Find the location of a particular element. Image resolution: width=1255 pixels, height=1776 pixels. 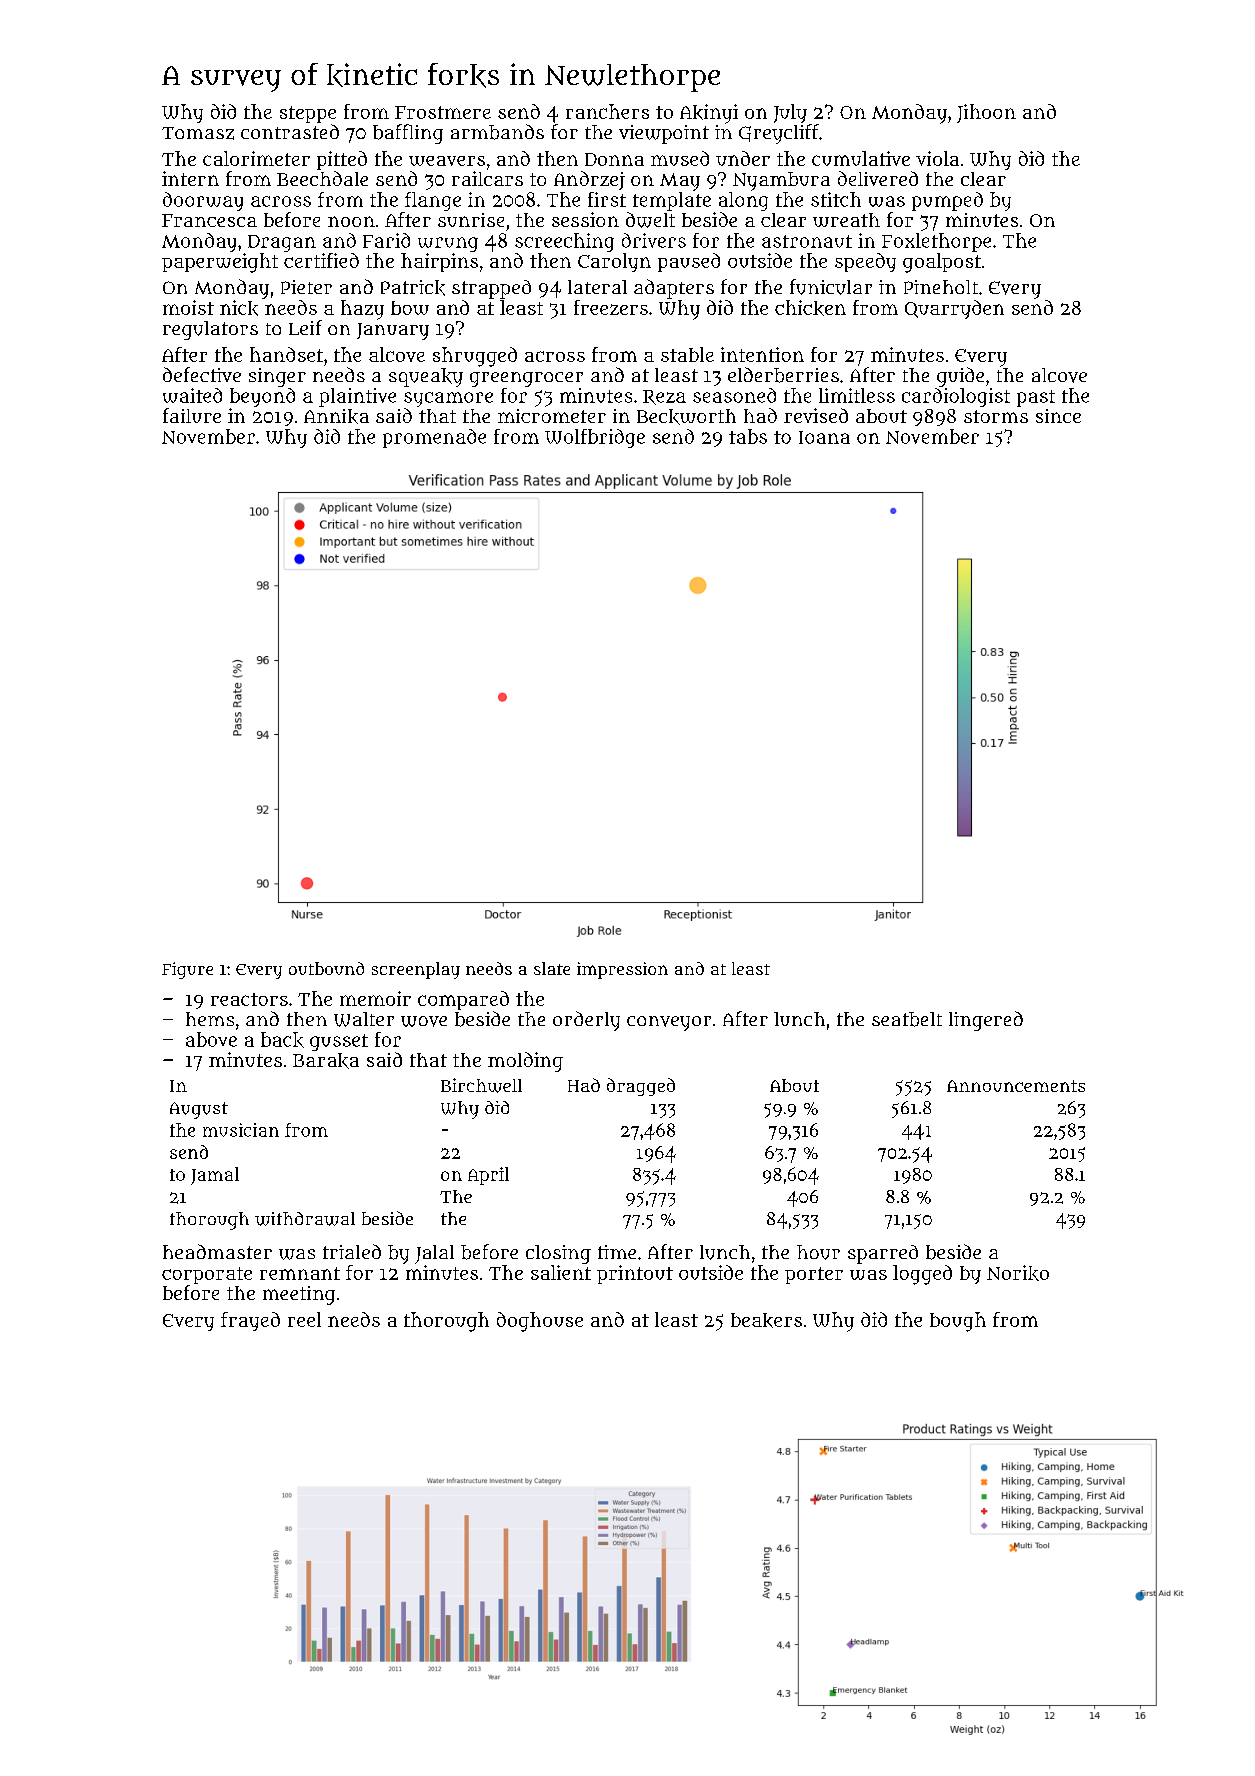

Jihoon is located at coordinates (986, 113).
